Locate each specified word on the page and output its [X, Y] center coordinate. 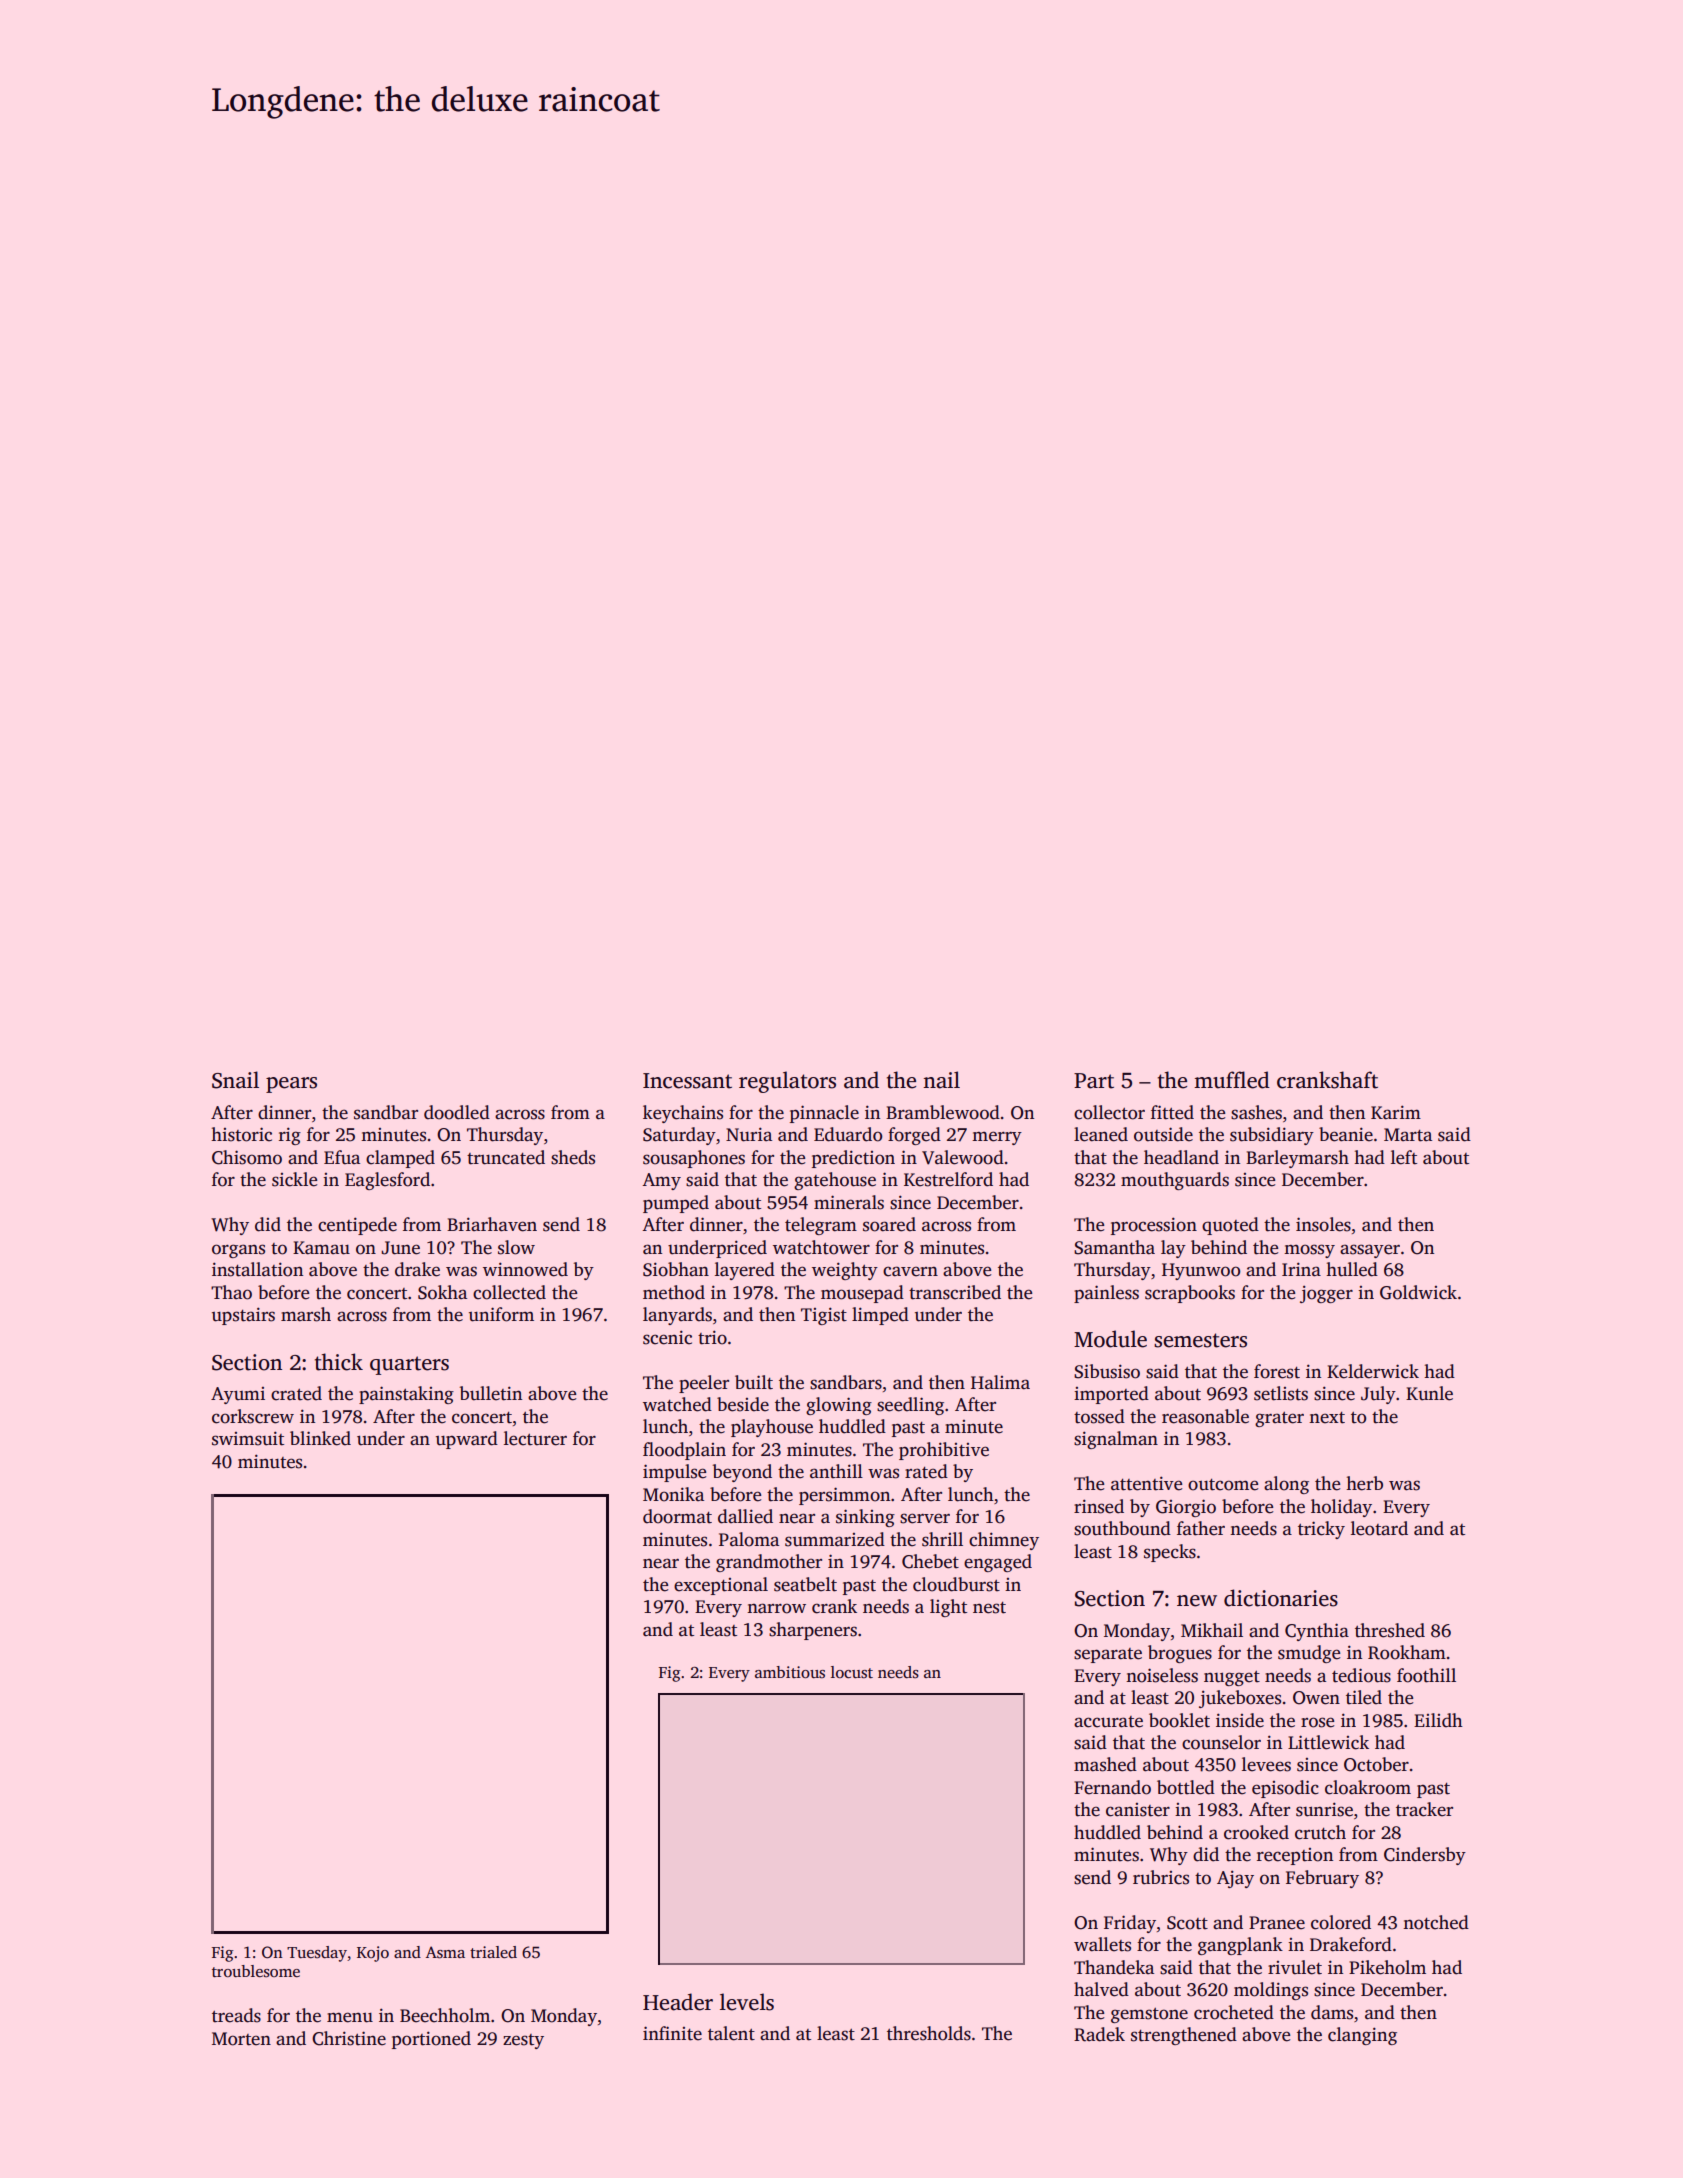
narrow [776, 1608]
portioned [431, 2040]
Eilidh [1438, 1720]
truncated [506, 1157]
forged [914, 1136]
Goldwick [1418, 1292]
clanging [1362, 2036]
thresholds [929, 2033]
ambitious [790, 1672]
